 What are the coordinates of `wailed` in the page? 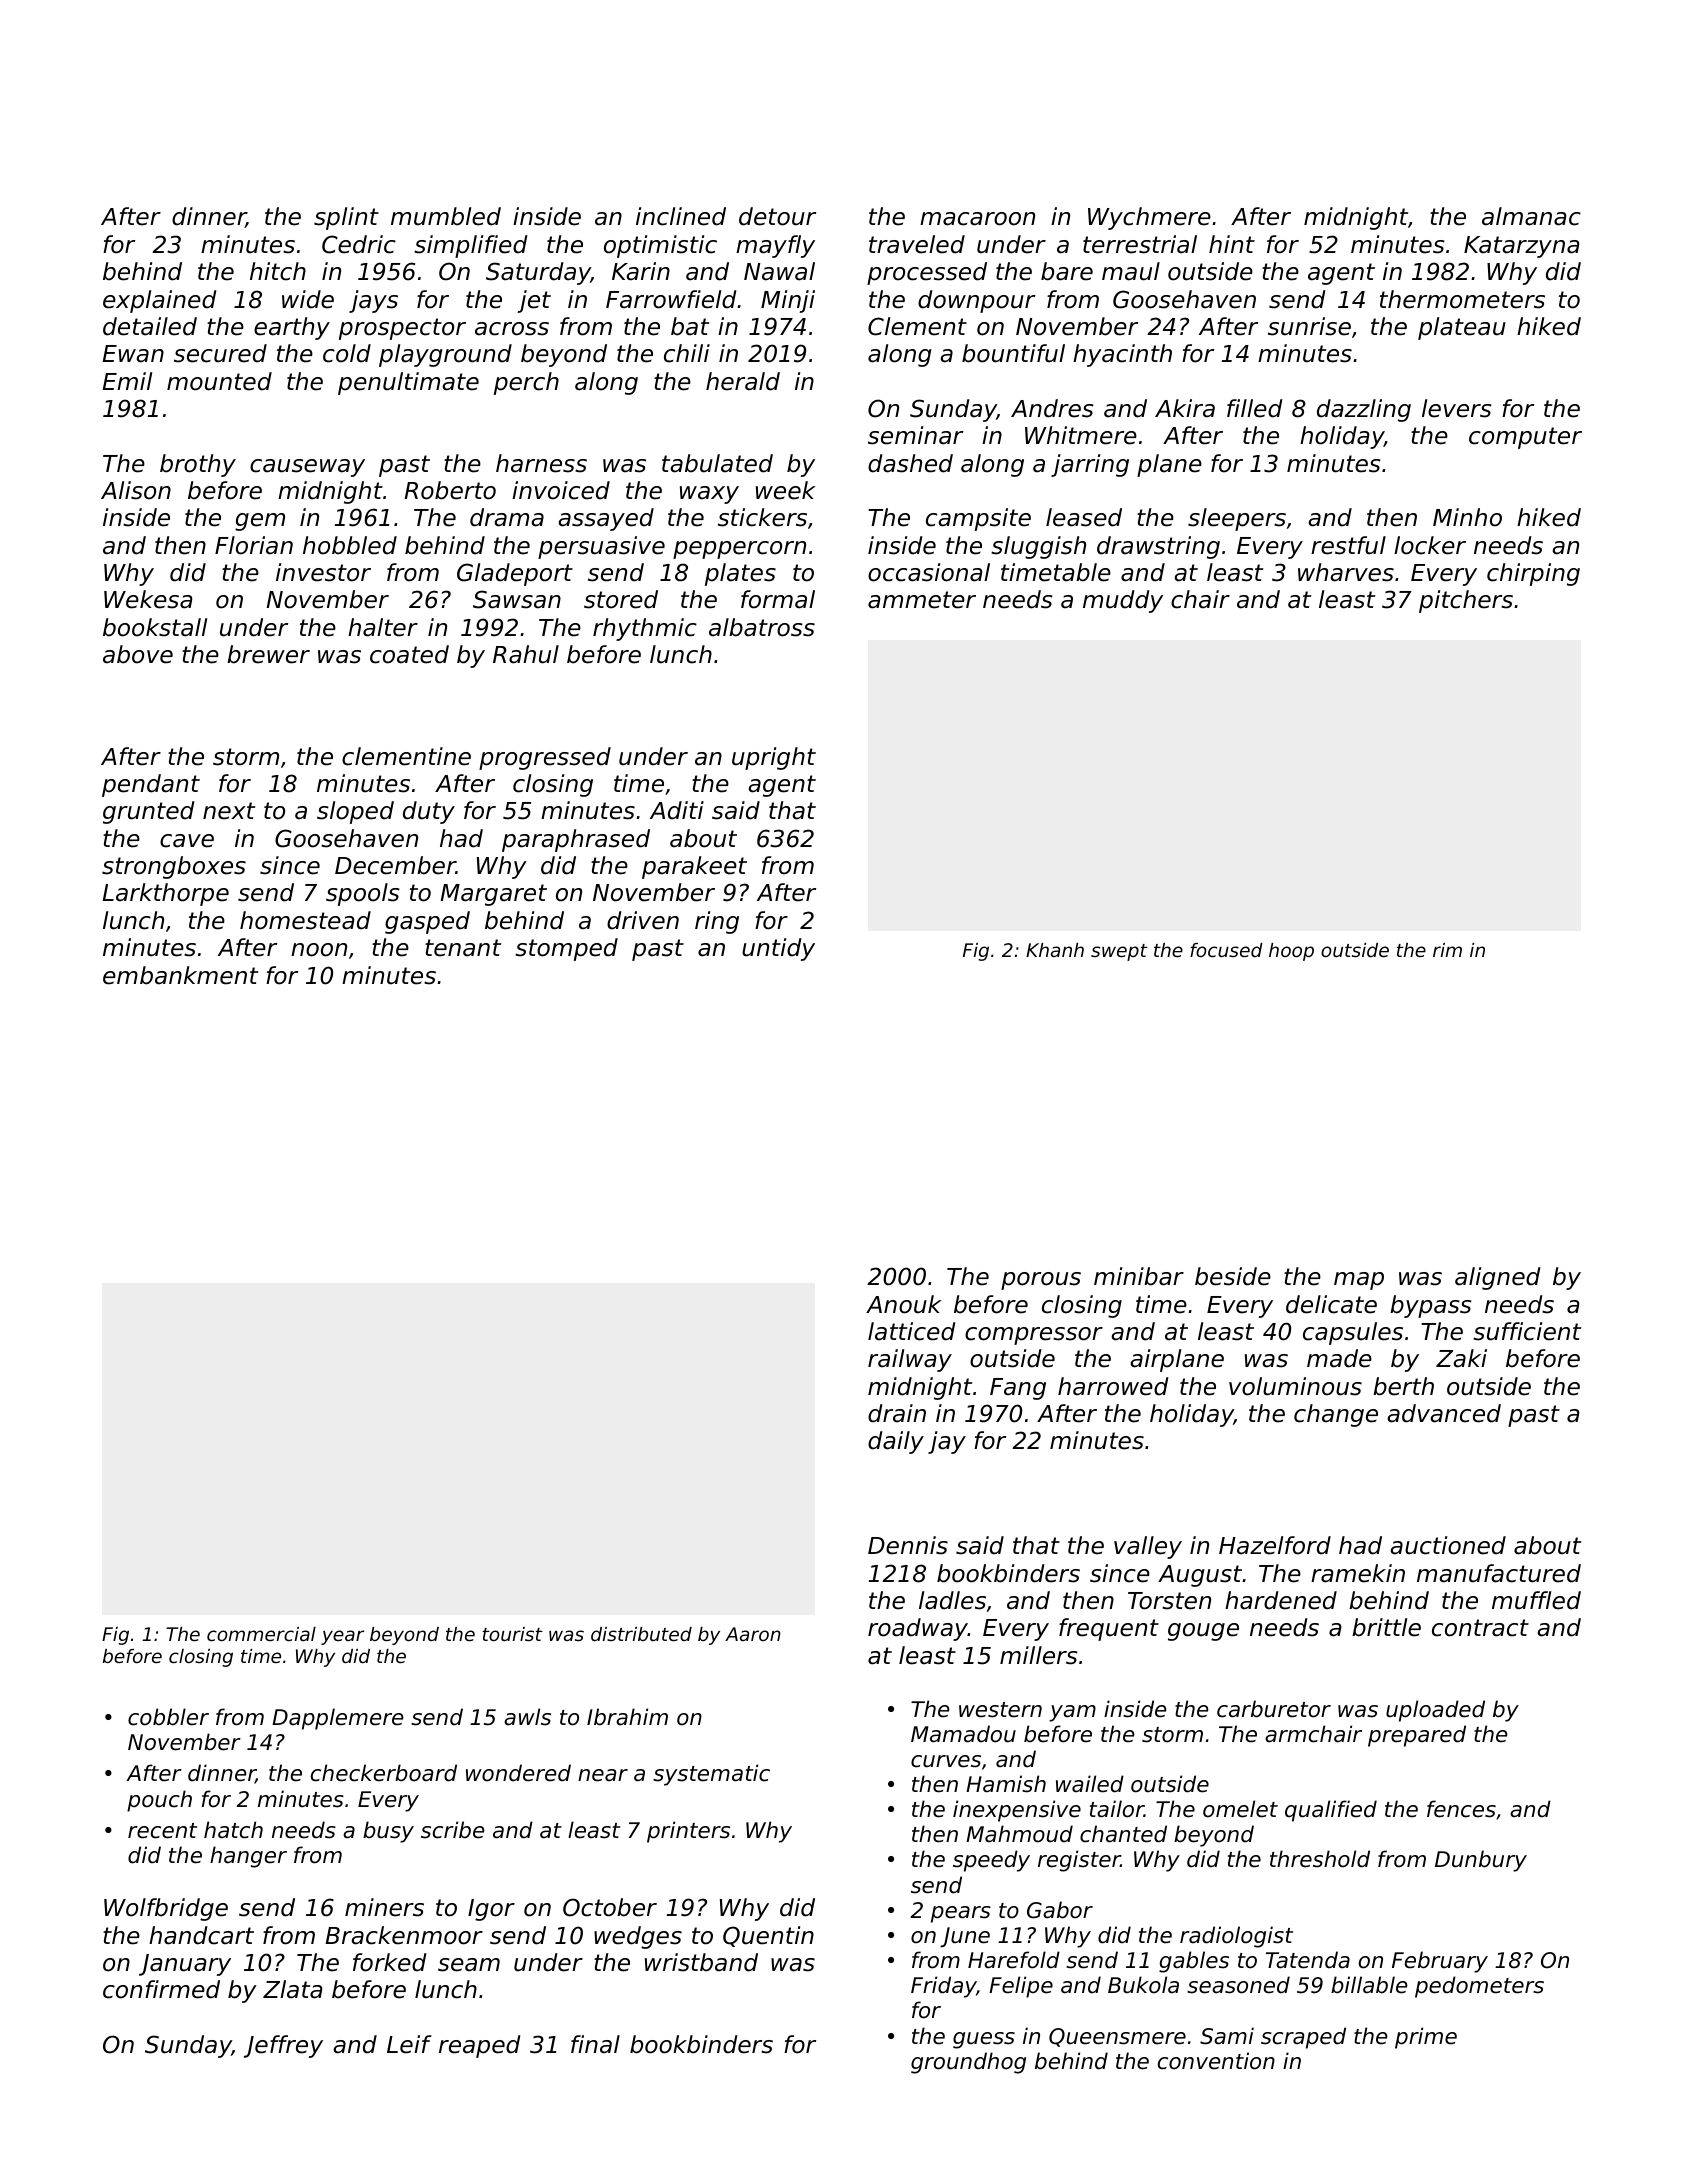 It's located at (1090, 1784).
